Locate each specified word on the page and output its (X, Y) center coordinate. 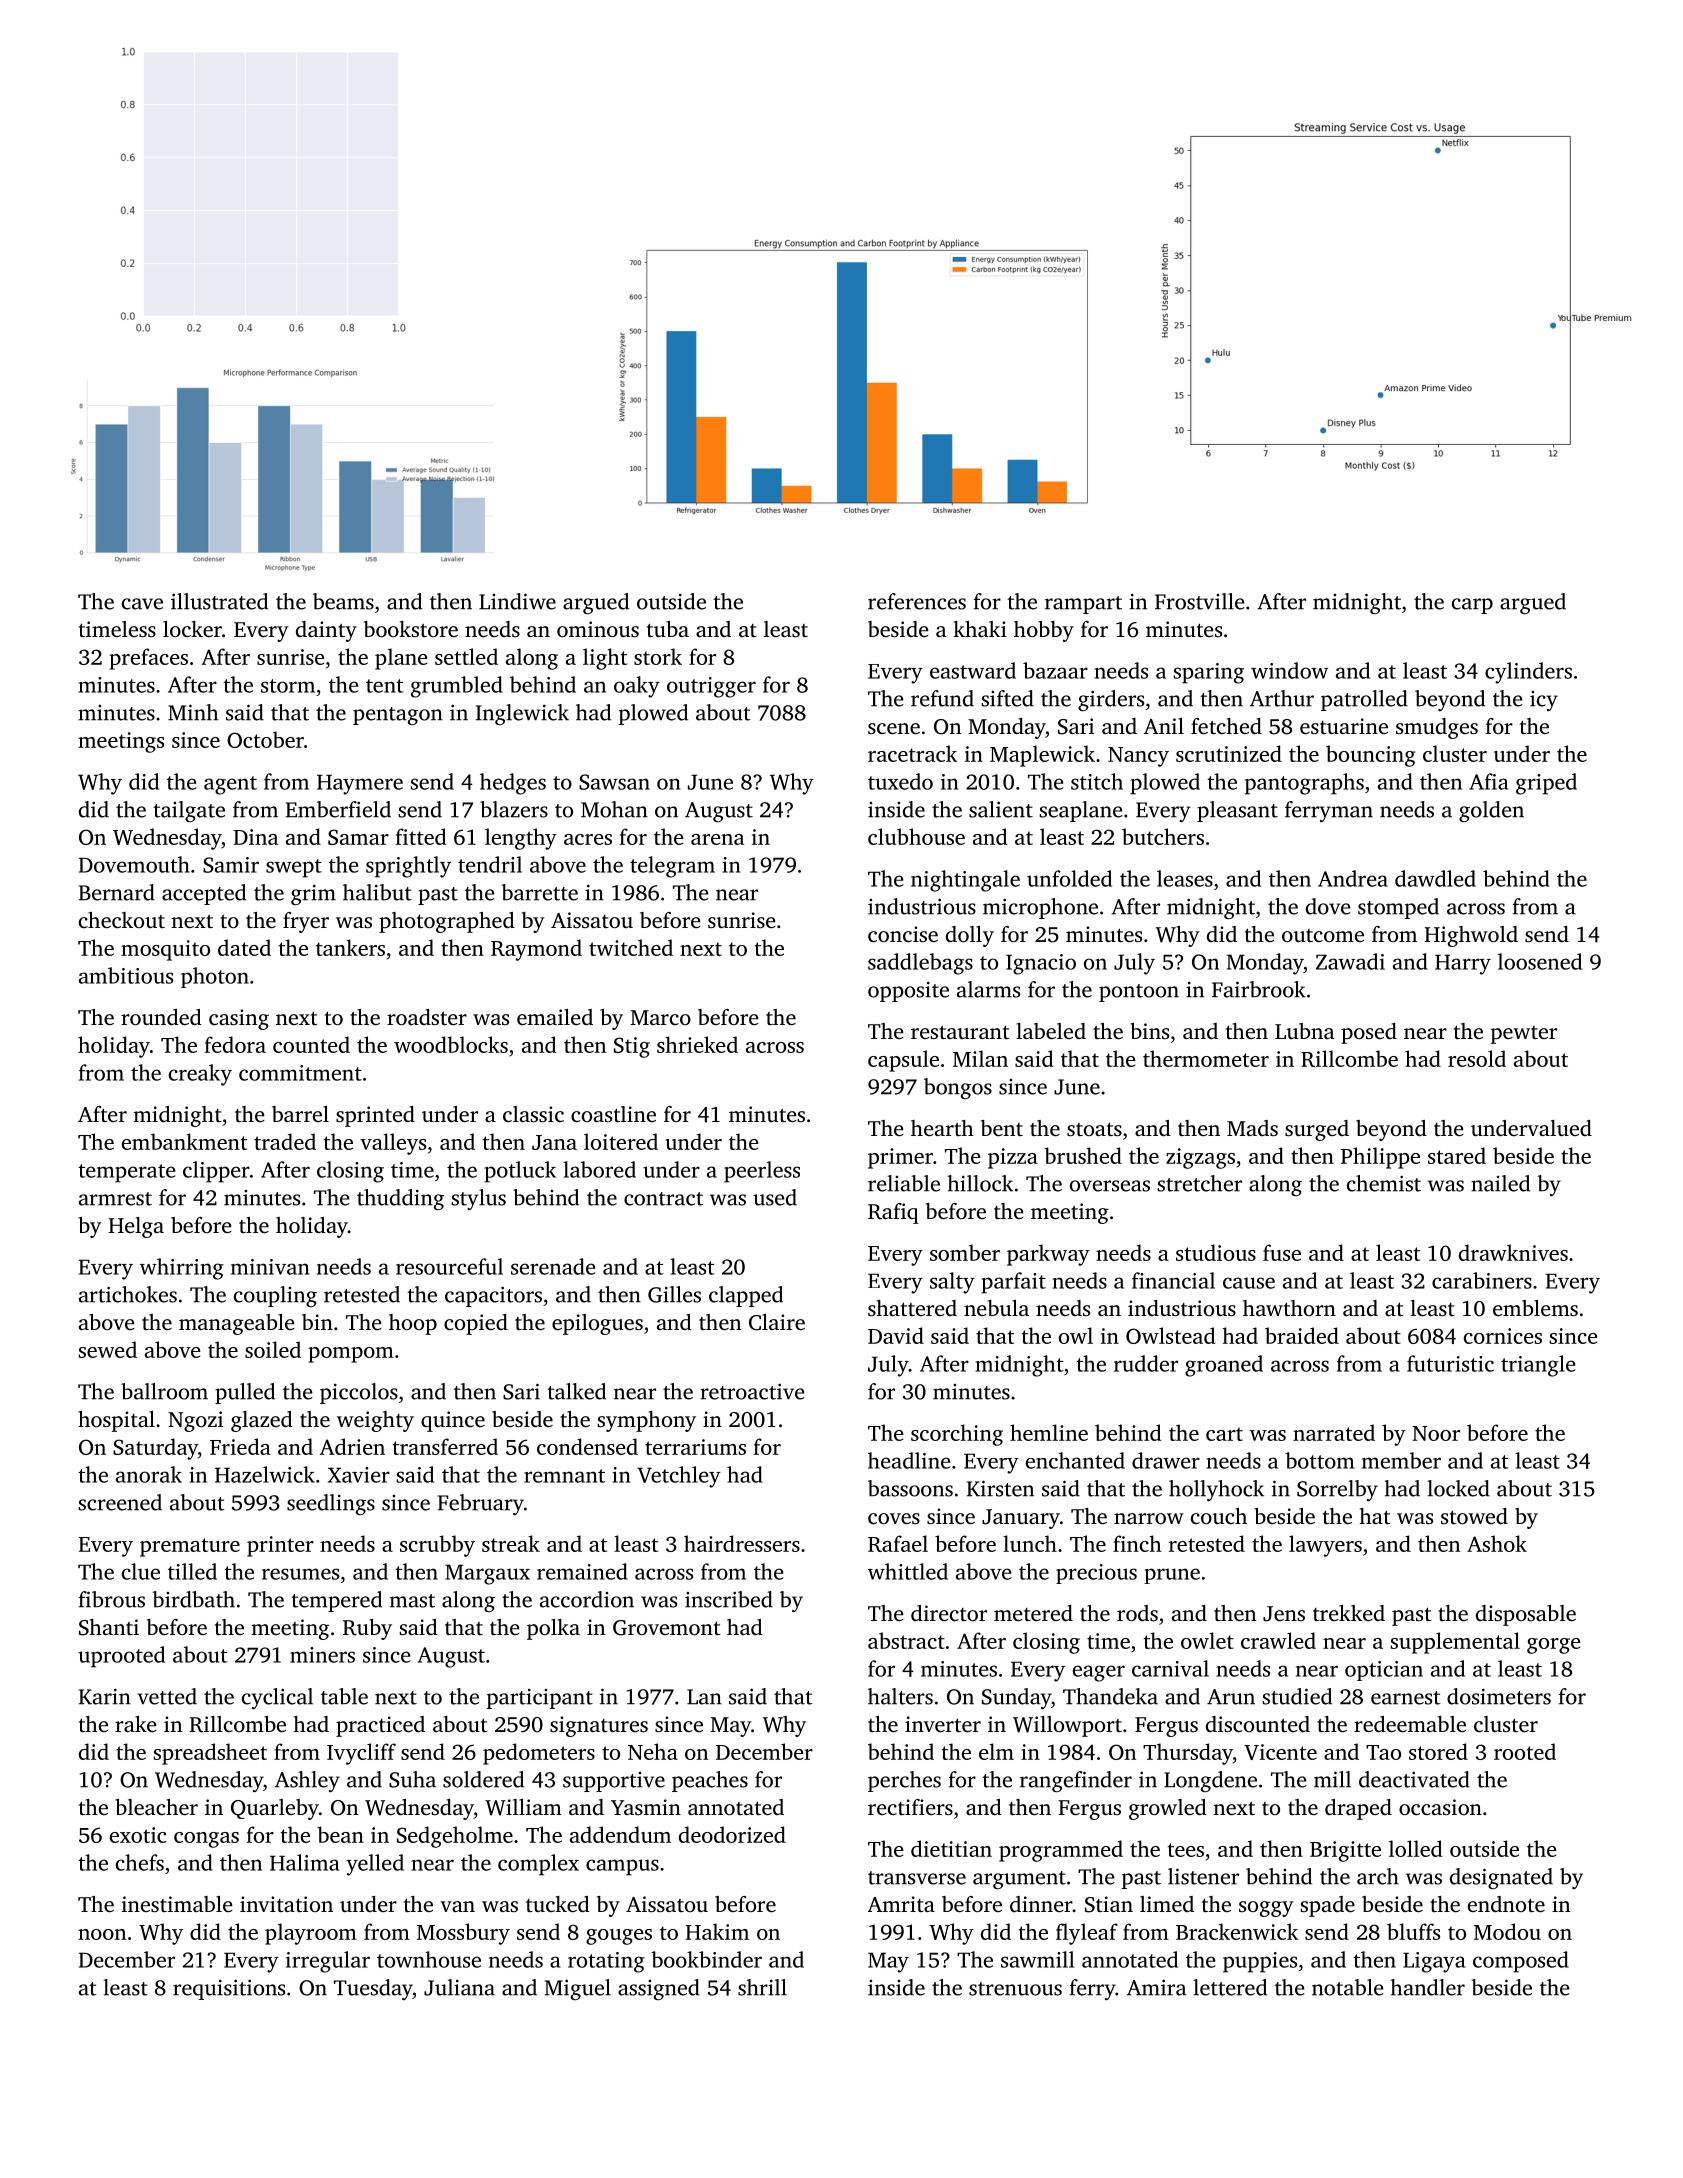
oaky (637, 687)
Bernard (117, 892)
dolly (970, 936)
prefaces (148, 659)
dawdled (1435, 878)
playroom (311, 1934)
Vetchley (679, 1477)
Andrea (1353, 878)
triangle (1538, 1366)
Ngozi (195, 1421)
